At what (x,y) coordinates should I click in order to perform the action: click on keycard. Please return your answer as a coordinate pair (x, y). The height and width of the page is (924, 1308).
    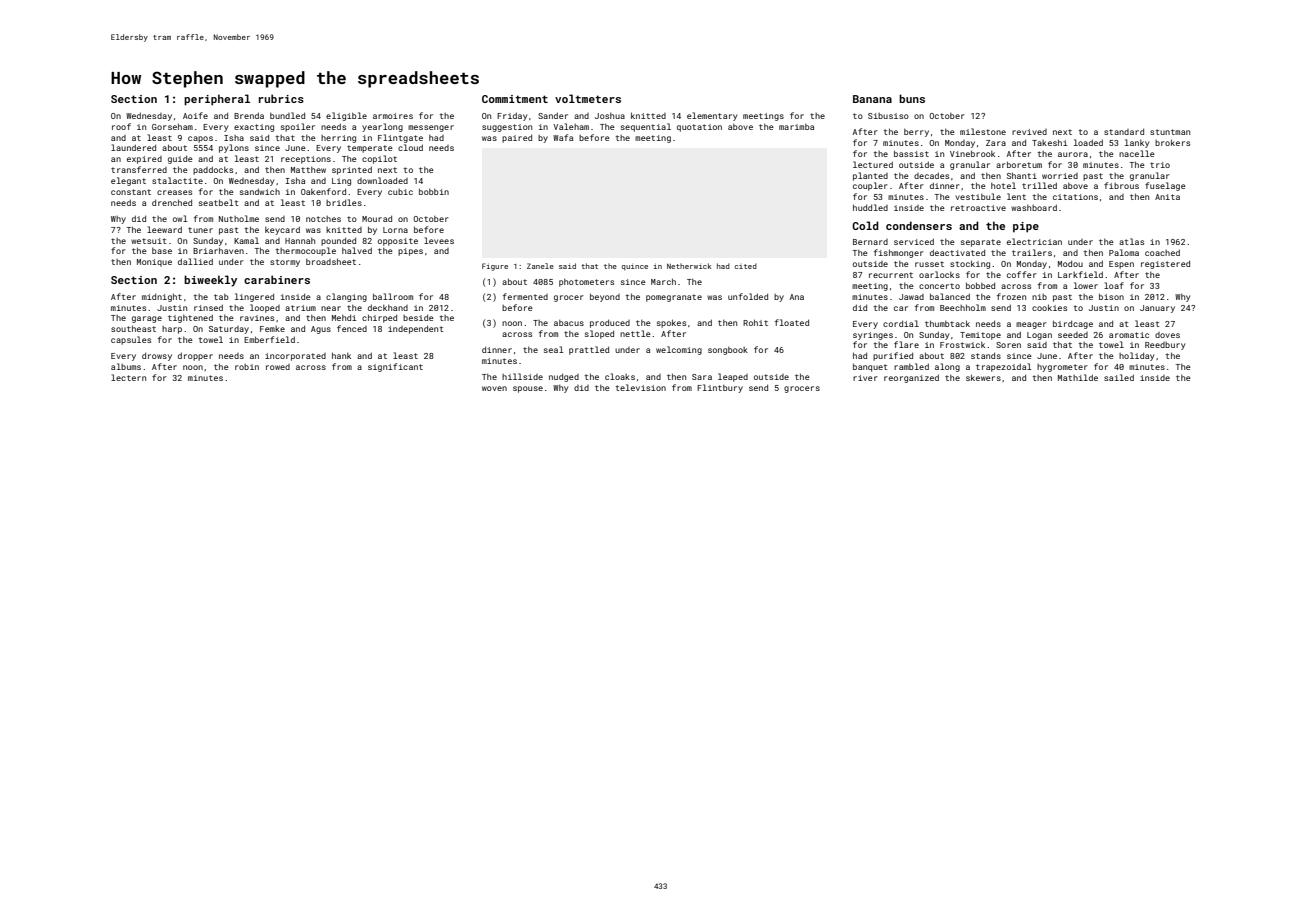
    Looking at the image, I should click on (282, 230).
